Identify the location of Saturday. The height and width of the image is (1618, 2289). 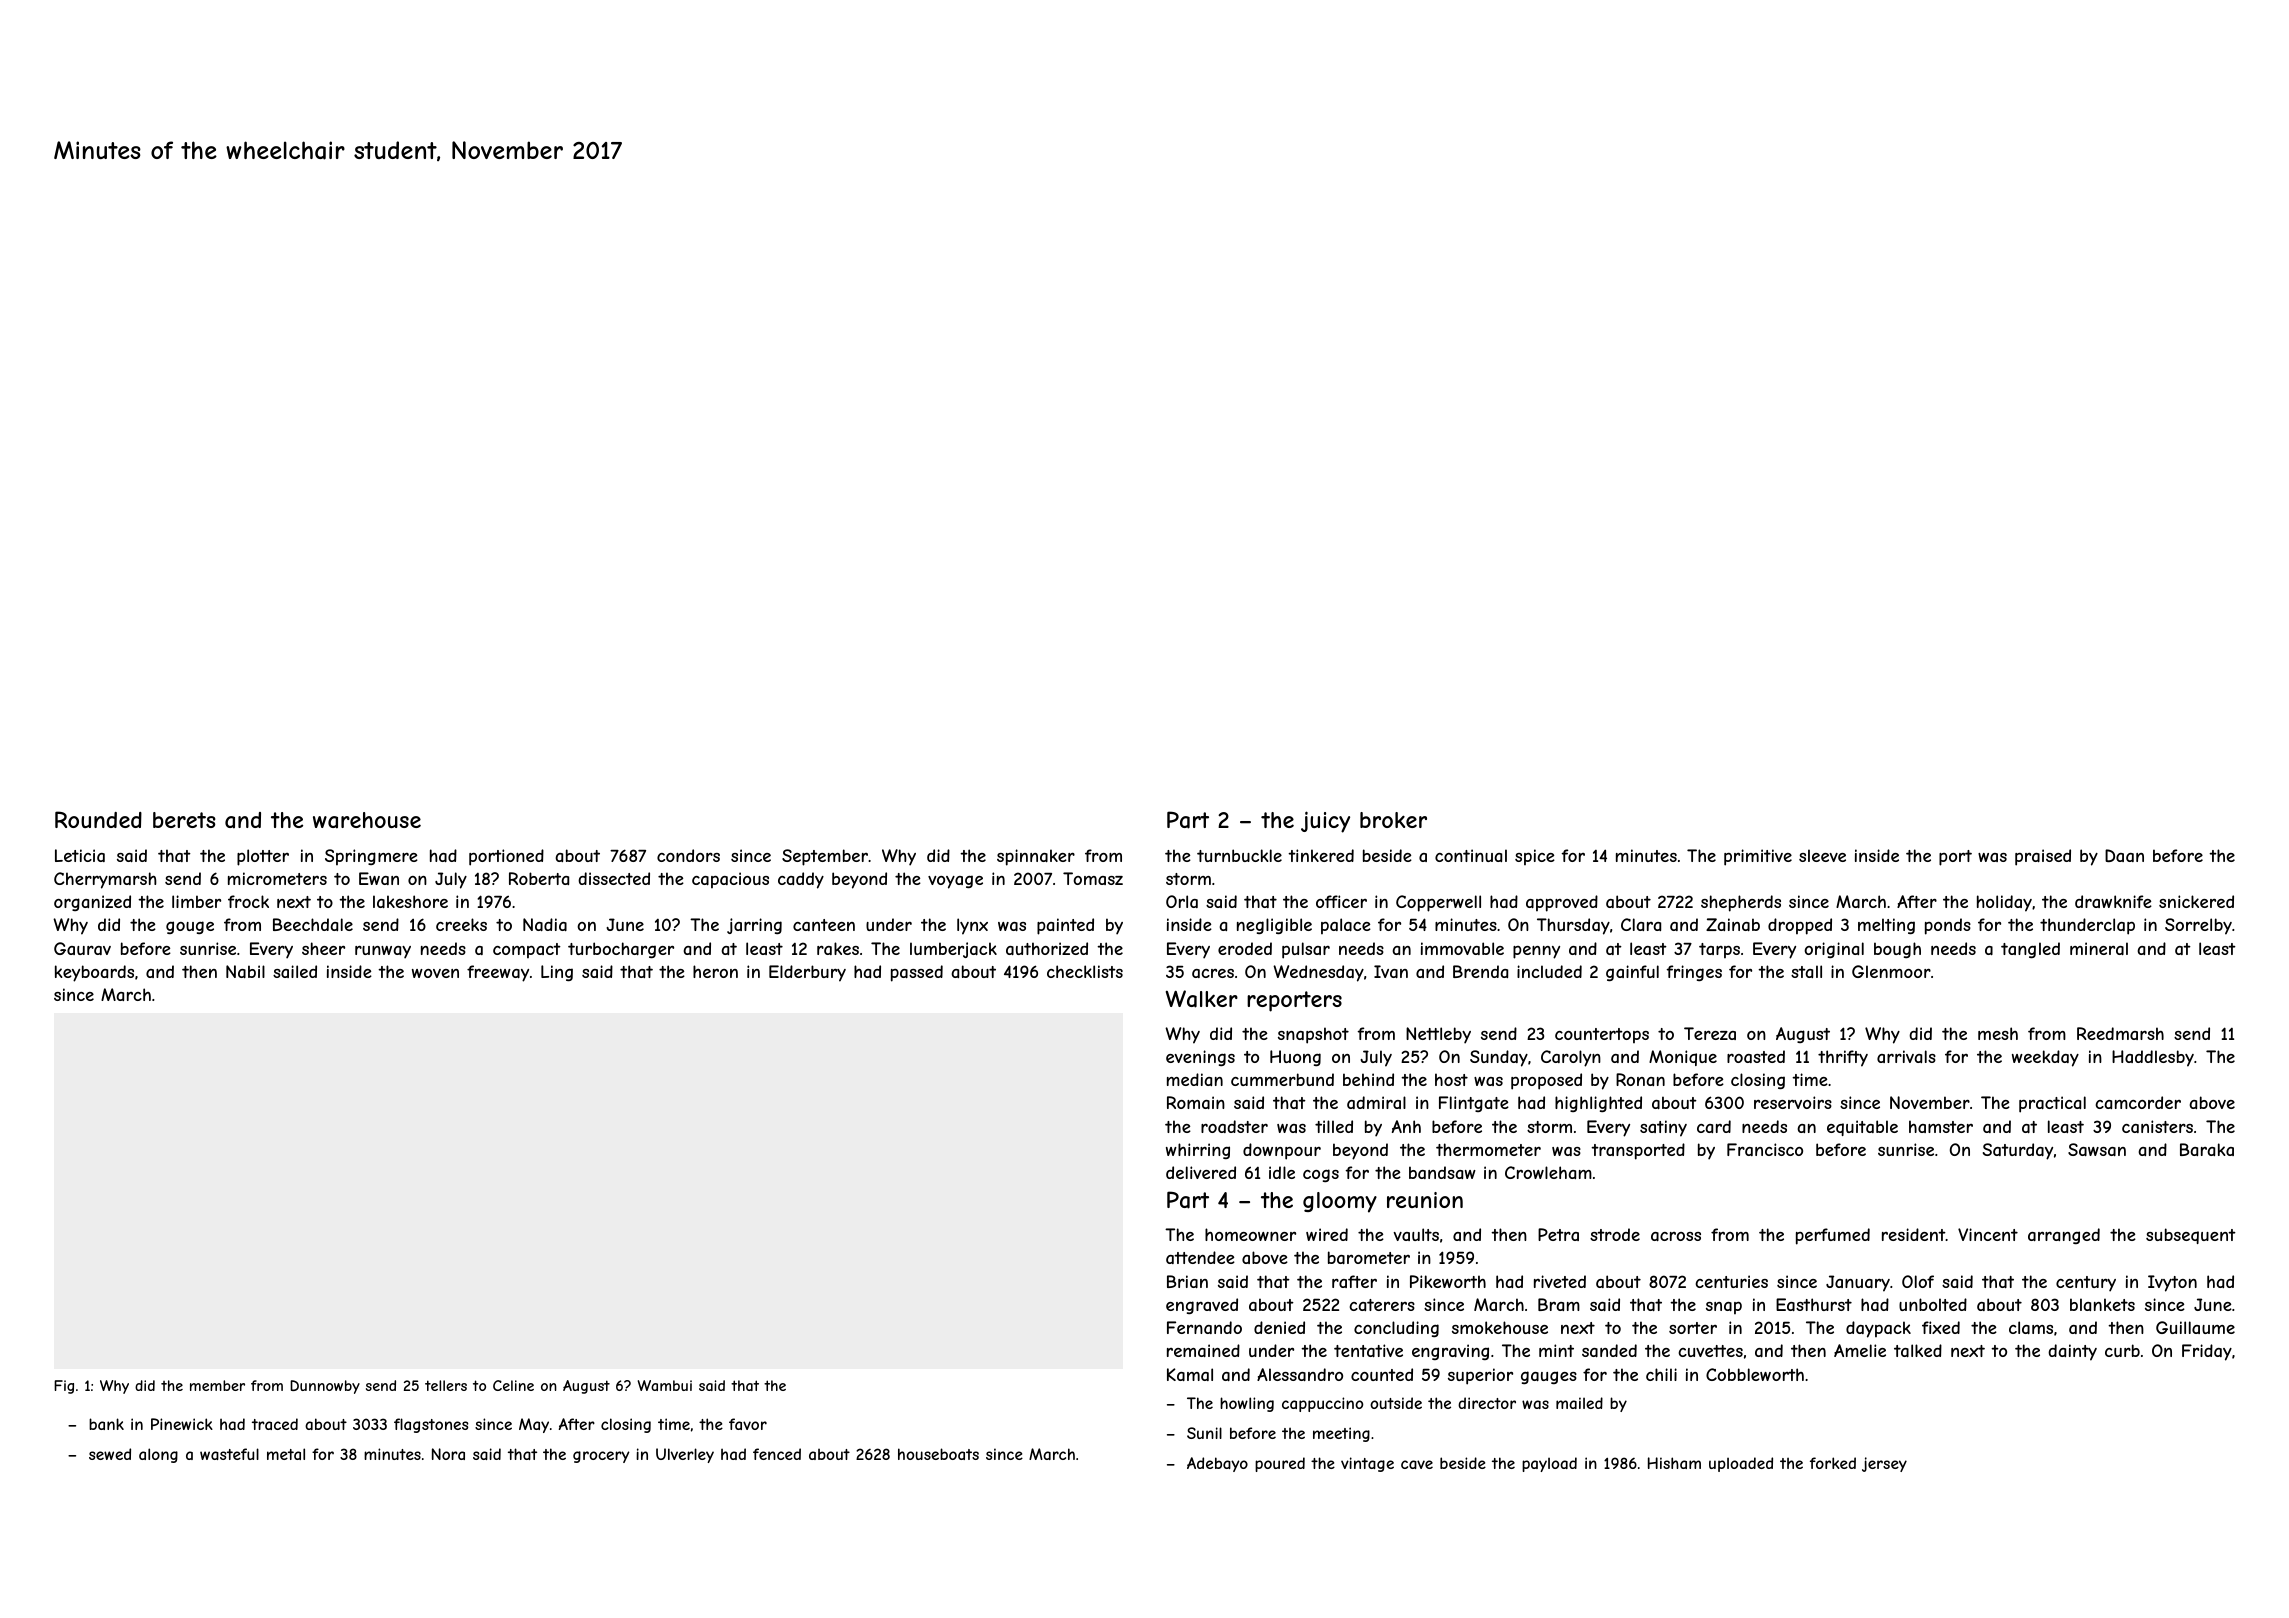
(2018, 1151).
